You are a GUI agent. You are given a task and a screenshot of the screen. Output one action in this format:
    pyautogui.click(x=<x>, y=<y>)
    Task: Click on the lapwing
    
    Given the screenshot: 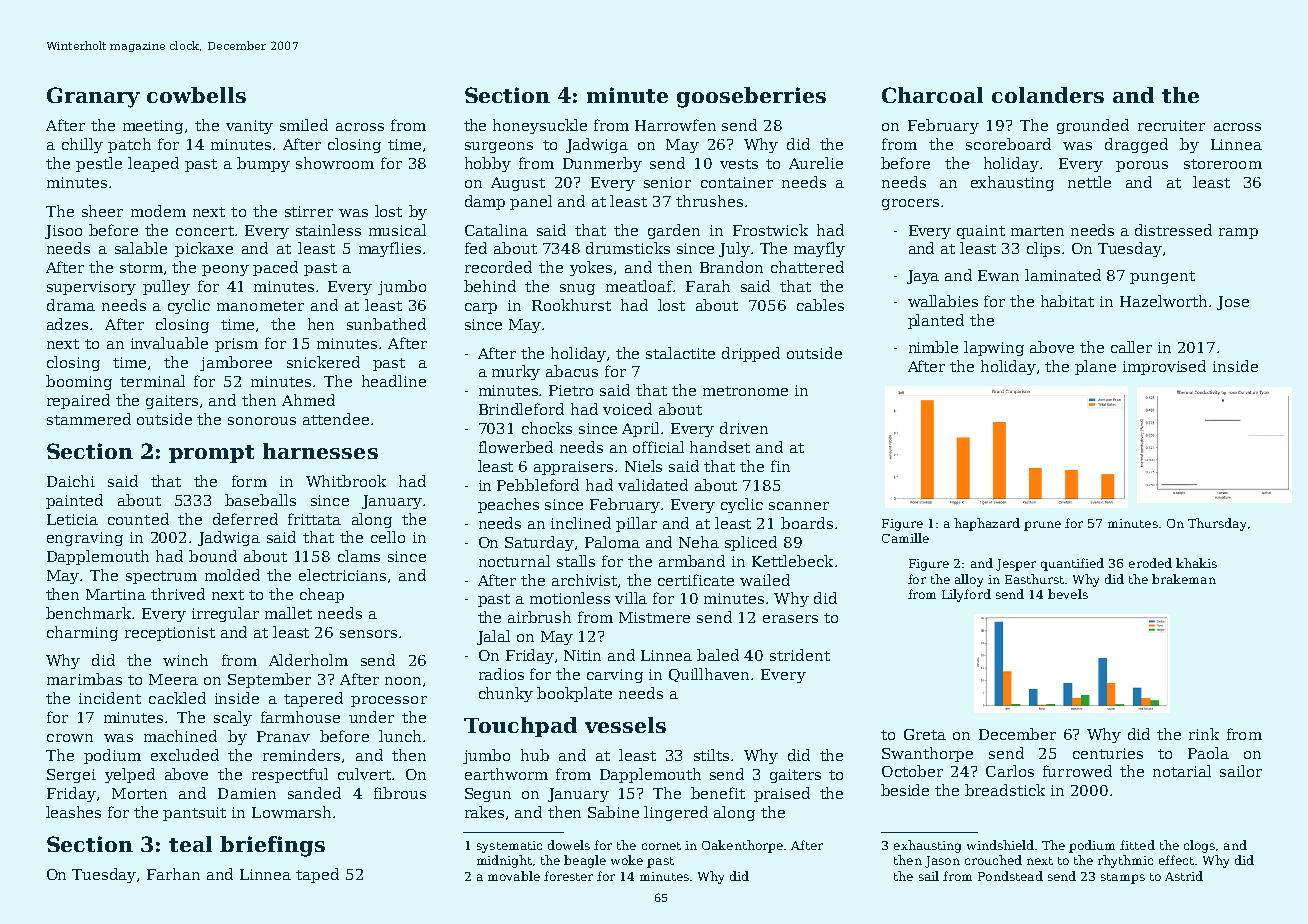 What is the action you would take?
    pyautogui.click(x=994, y=348)
